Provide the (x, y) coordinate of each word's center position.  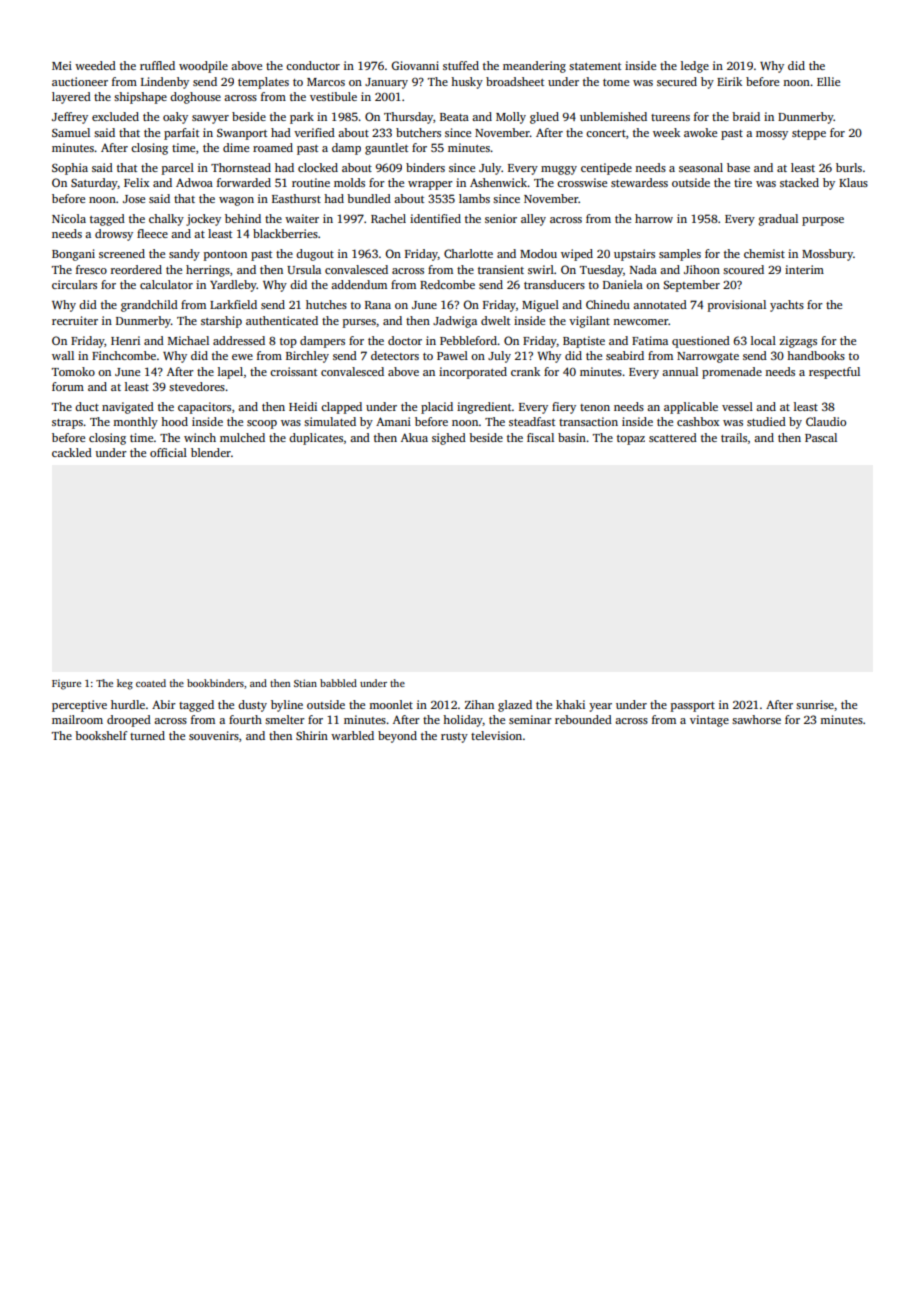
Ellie (828, 81)
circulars (74, 284)
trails (734, 437)
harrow (654, 218)
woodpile (203, 67)
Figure (66, 684)
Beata (454, 117)
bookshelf (101, 735)
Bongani (73, 255)
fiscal (540, 437)
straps (67, 424)
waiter (302, 218)
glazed (515, 706)
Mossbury (827, 255)
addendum (359, 284)
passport (693, 707)
